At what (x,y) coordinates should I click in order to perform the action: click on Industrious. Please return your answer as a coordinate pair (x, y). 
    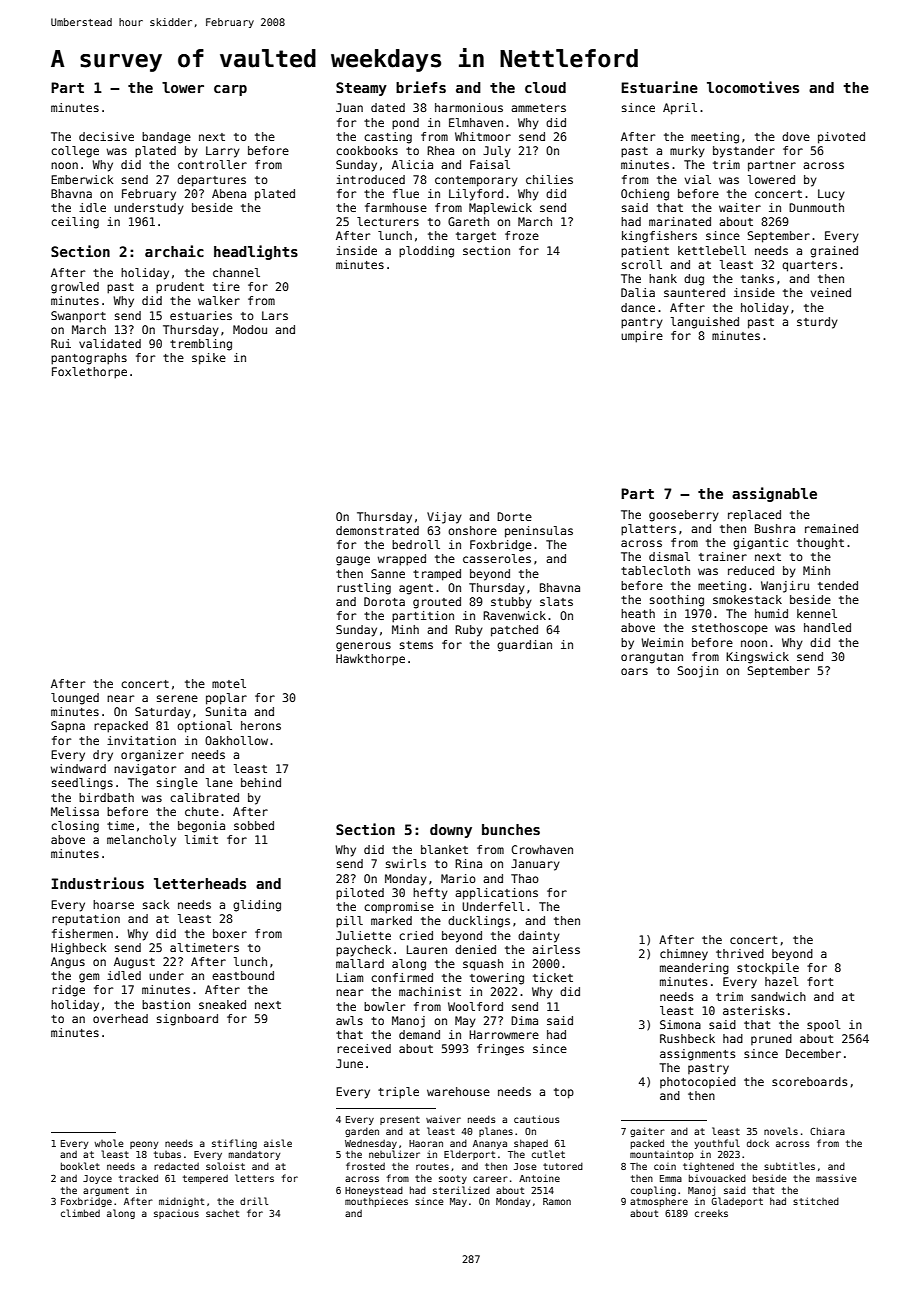
    Looking at the image, I should click on (98, 883).
